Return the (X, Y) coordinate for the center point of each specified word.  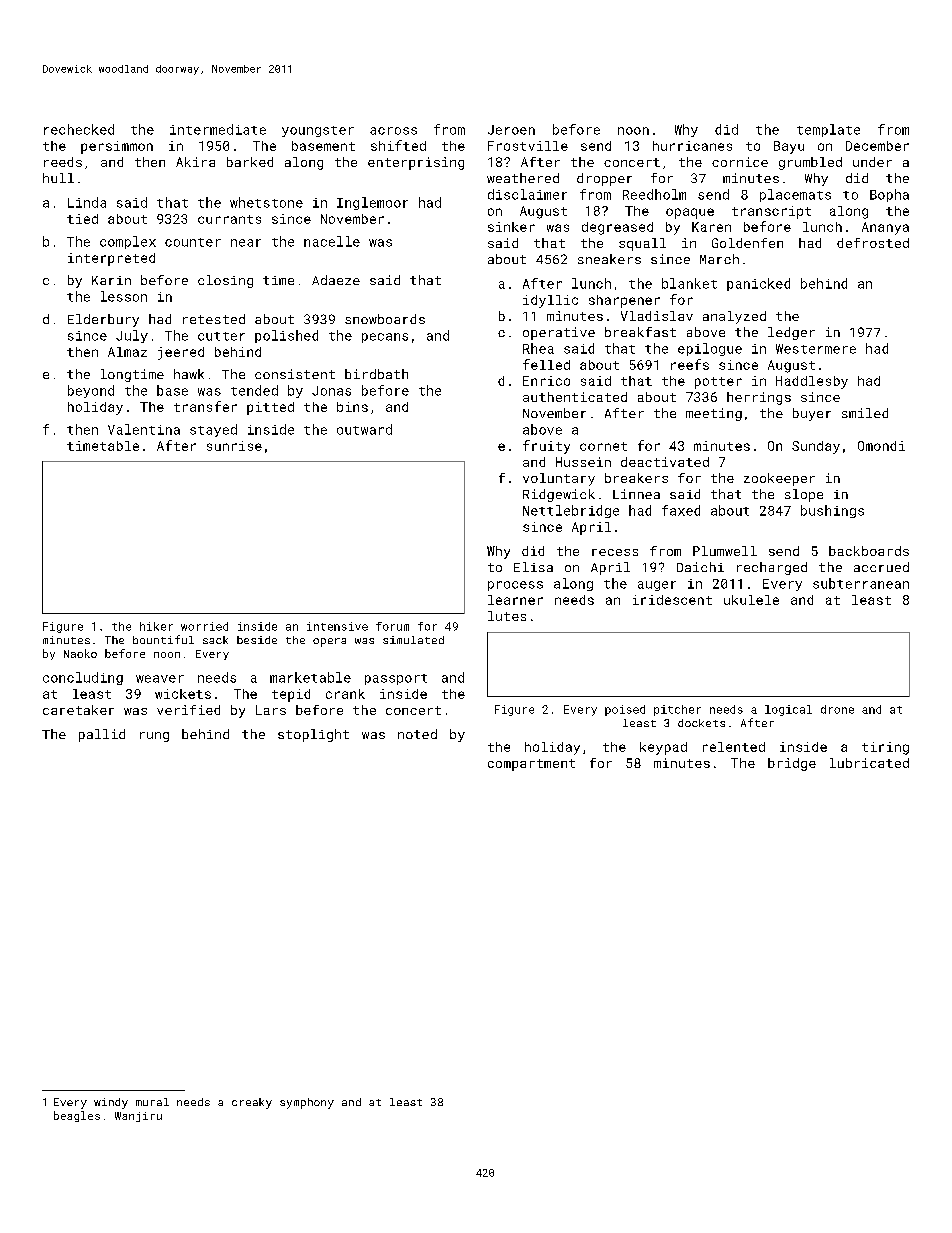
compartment (531, 765)
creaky (252, 1103)
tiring (885, 748)
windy (111, 1103)
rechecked (79, 129)
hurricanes (692, 146)
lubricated (869, 763)
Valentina (144, 429)
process (515, 586)
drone (837, 709)
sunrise (234, 446)
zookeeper (779, 479)
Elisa (533, 567)
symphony (307, 1103)
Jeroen (511, 130)
